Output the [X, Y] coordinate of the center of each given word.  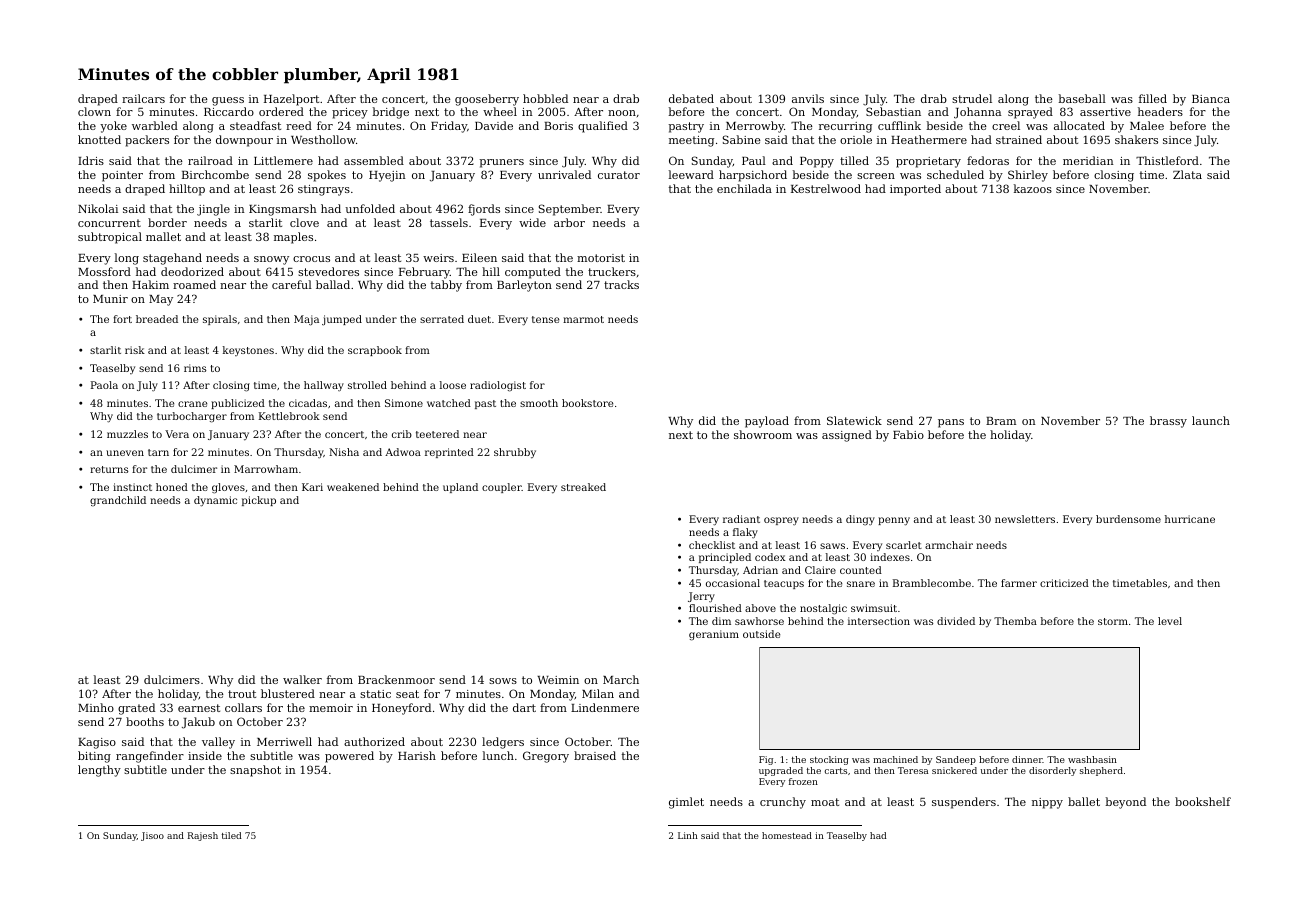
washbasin [1092, 759]
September [570, 210]
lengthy [99, 771]
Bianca [1211, 99]
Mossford [104, 271]
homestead [787, 835]
